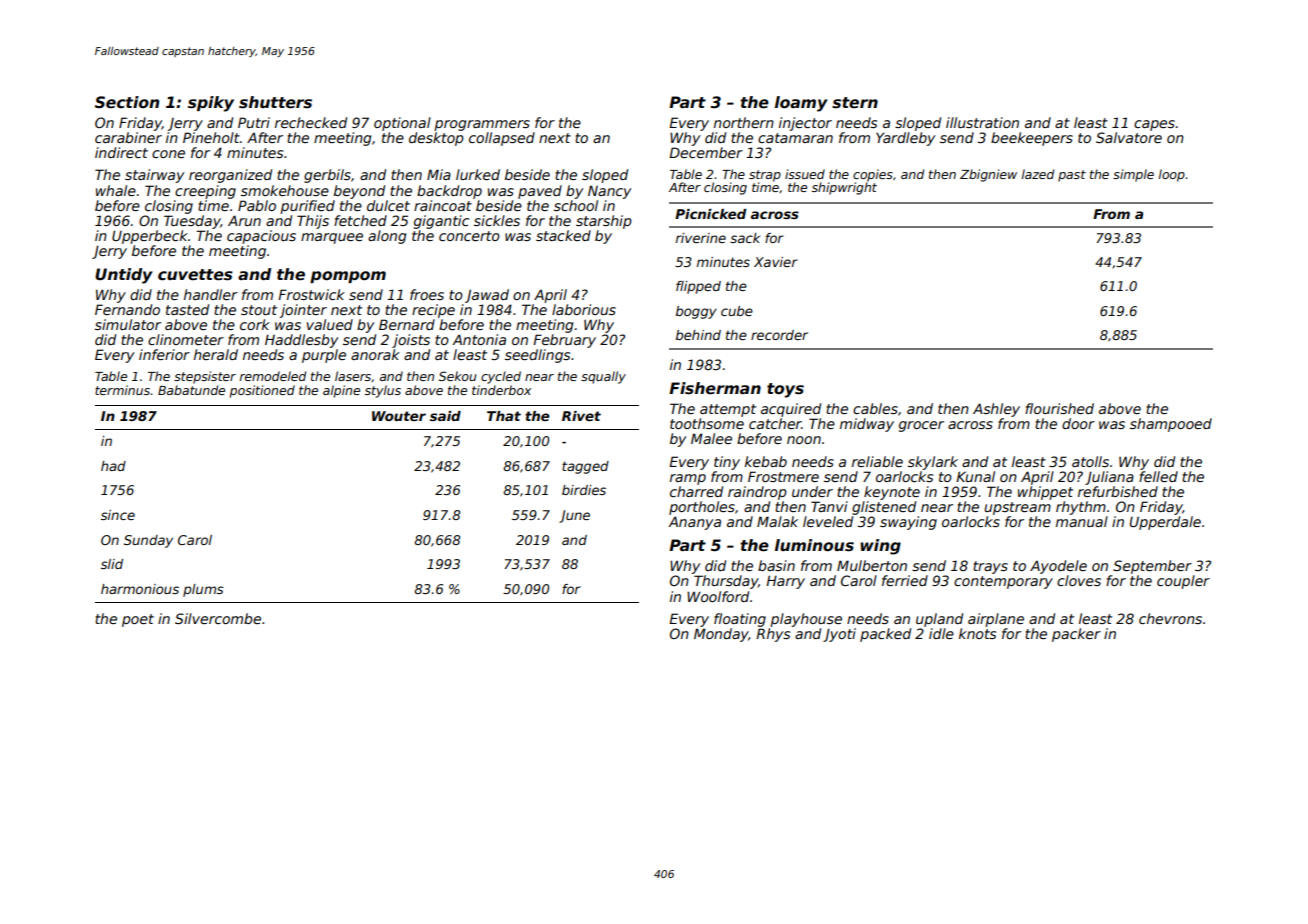 The width and height of the screenshot is (1308, 924). Describe the element at coordinates (254, 122) in the screenshot. I see `Putri` at that location.
